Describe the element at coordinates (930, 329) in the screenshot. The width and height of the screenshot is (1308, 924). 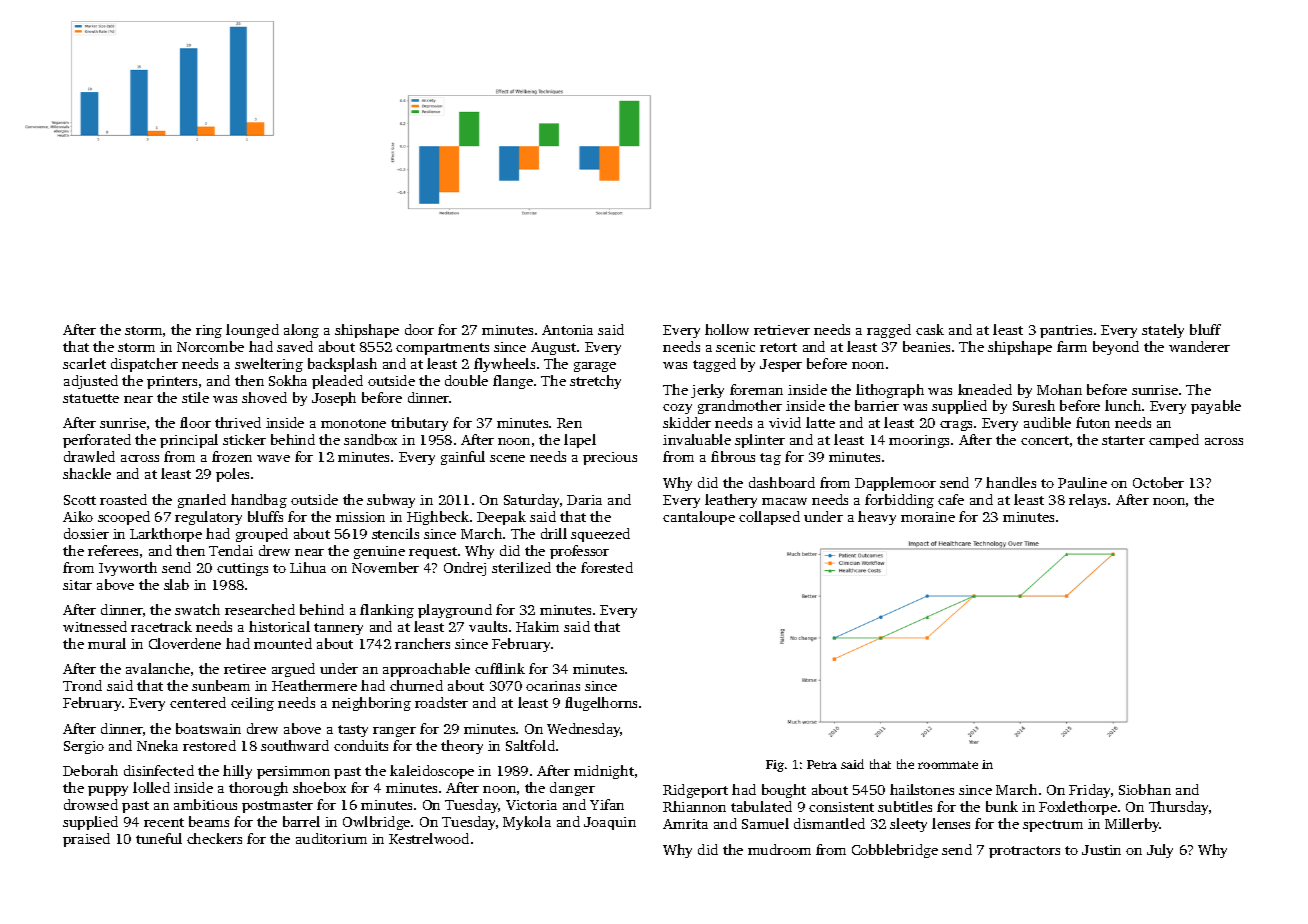
I see `cask` at that location.
